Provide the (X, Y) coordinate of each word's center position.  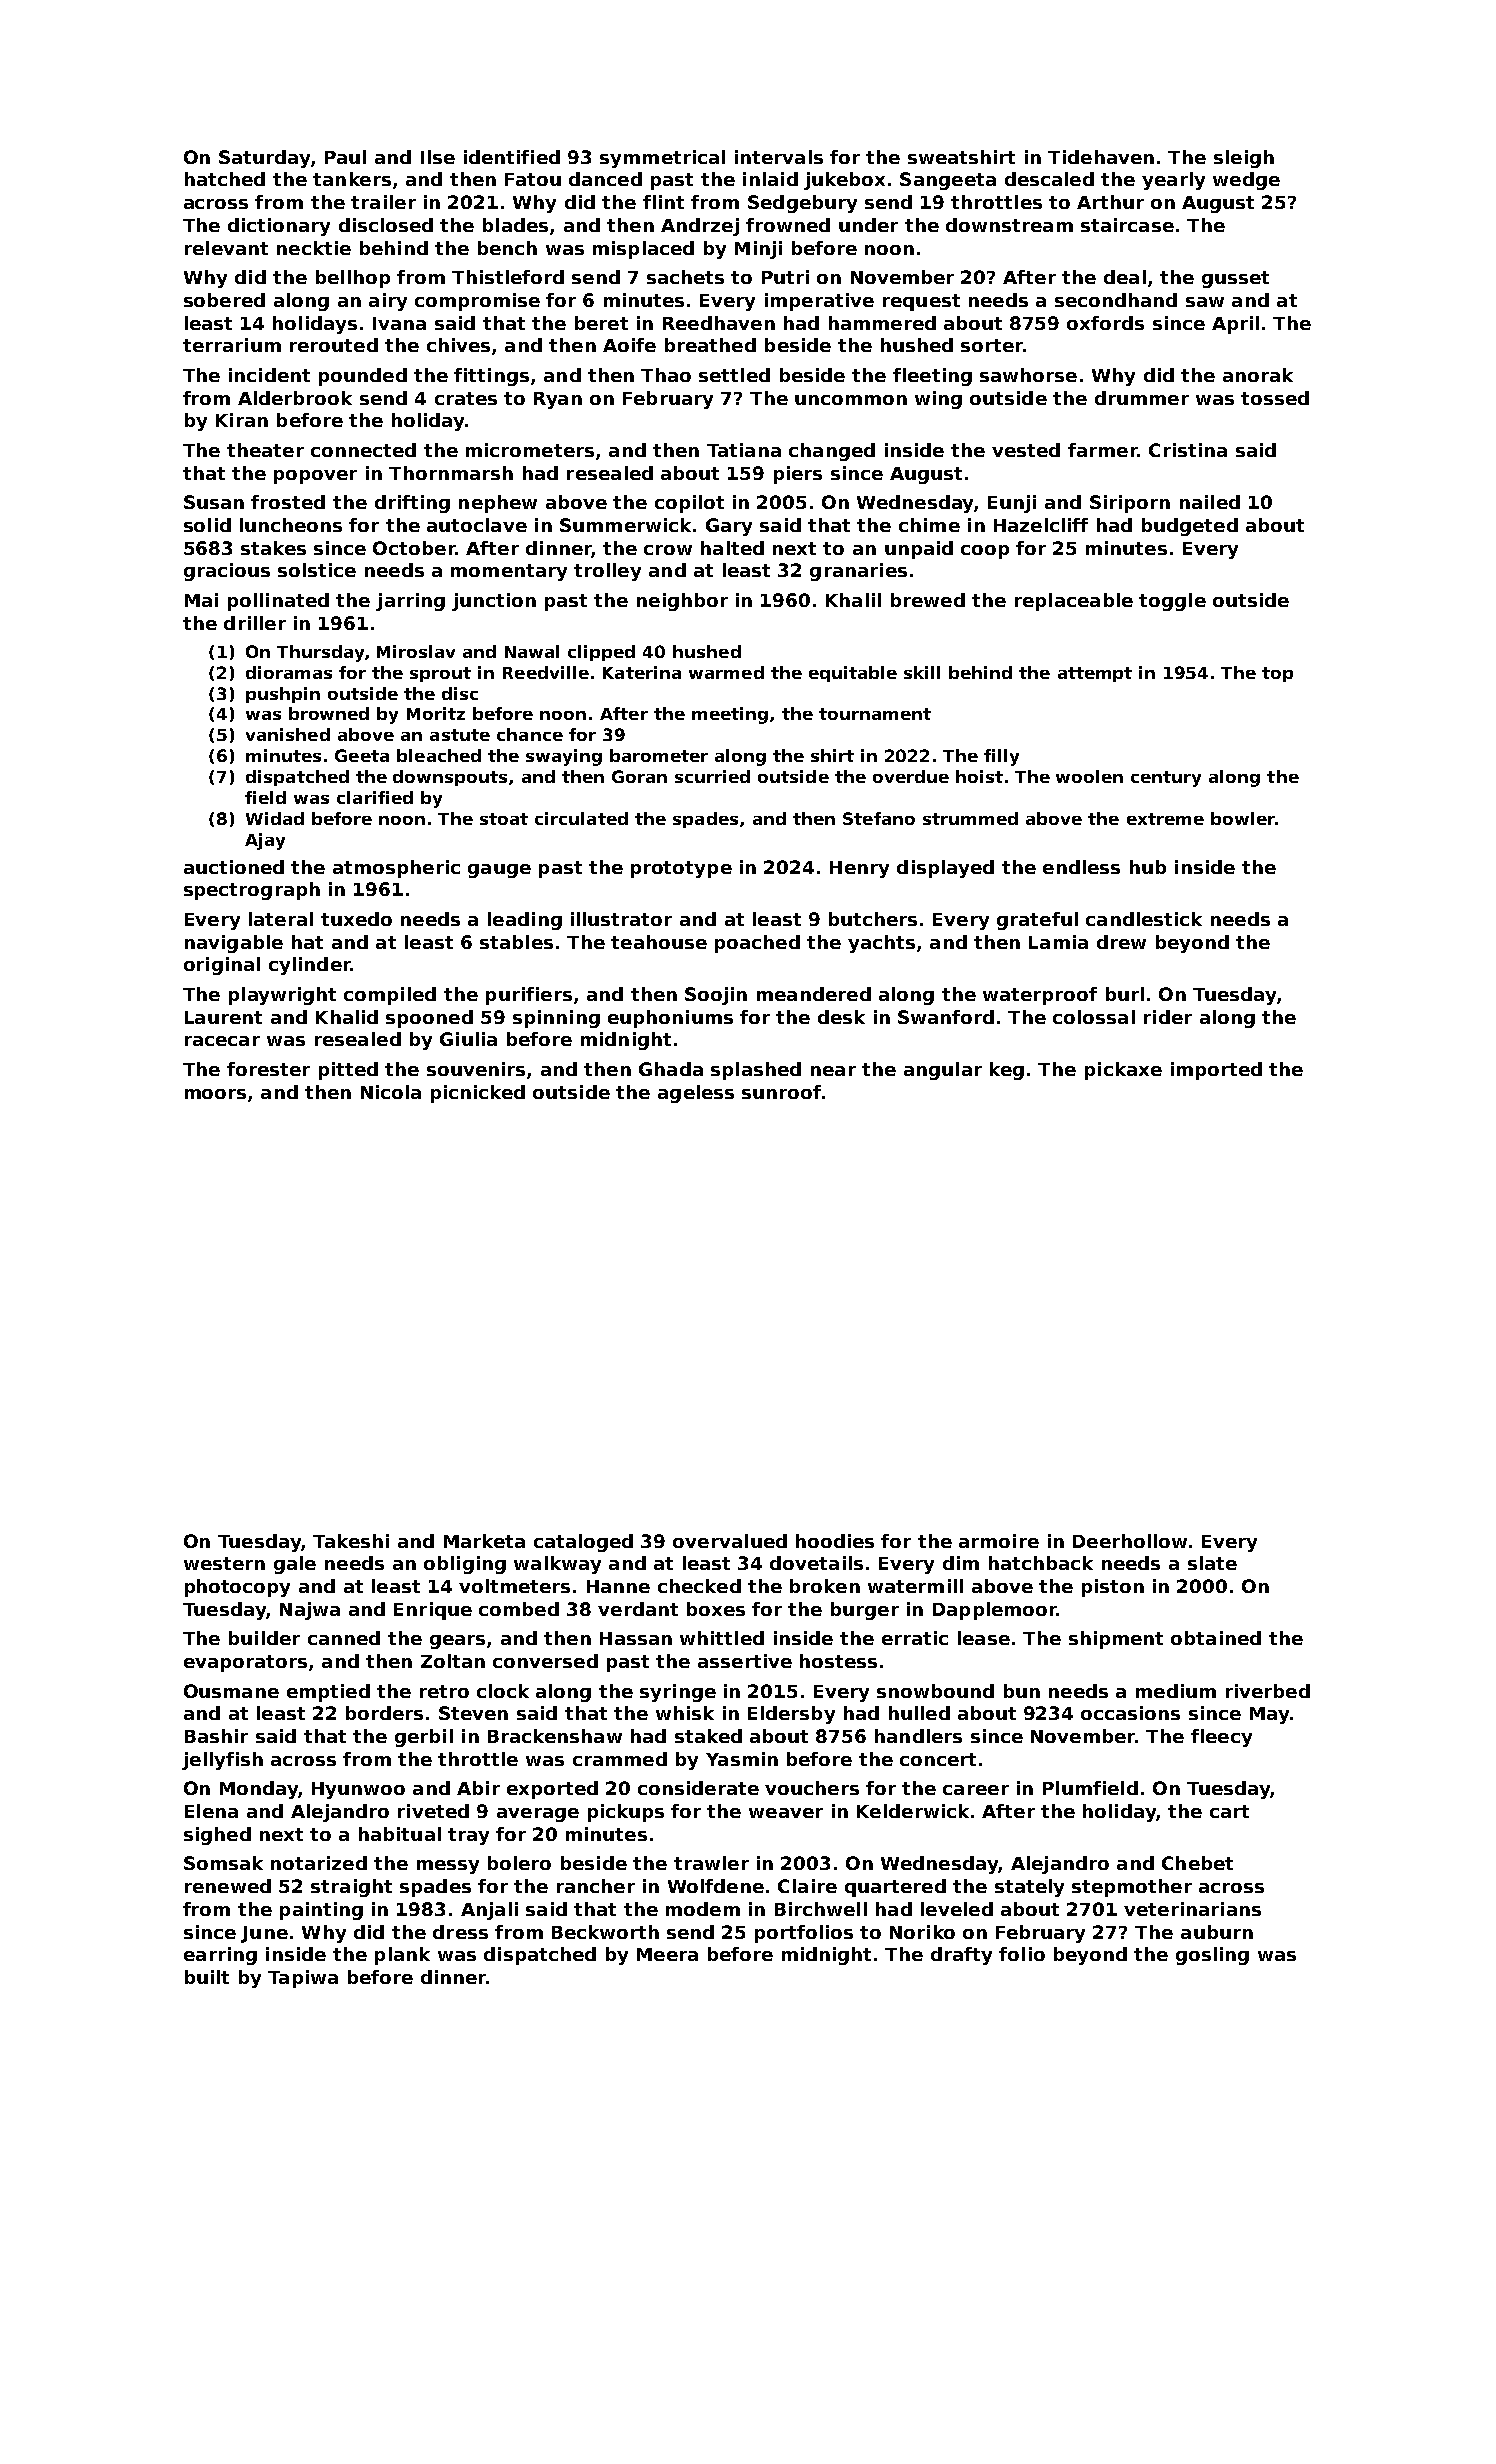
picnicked (478, 1094)
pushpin (283, 695)
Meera (667, 1954)
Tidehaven (1101, 157)
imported (1216, 1071)
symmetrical (662, 159)
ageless (696, 1094)
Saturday (264, 159)
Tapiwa (303, 1979)
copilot (689, 504)
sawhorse (1028, 375)
